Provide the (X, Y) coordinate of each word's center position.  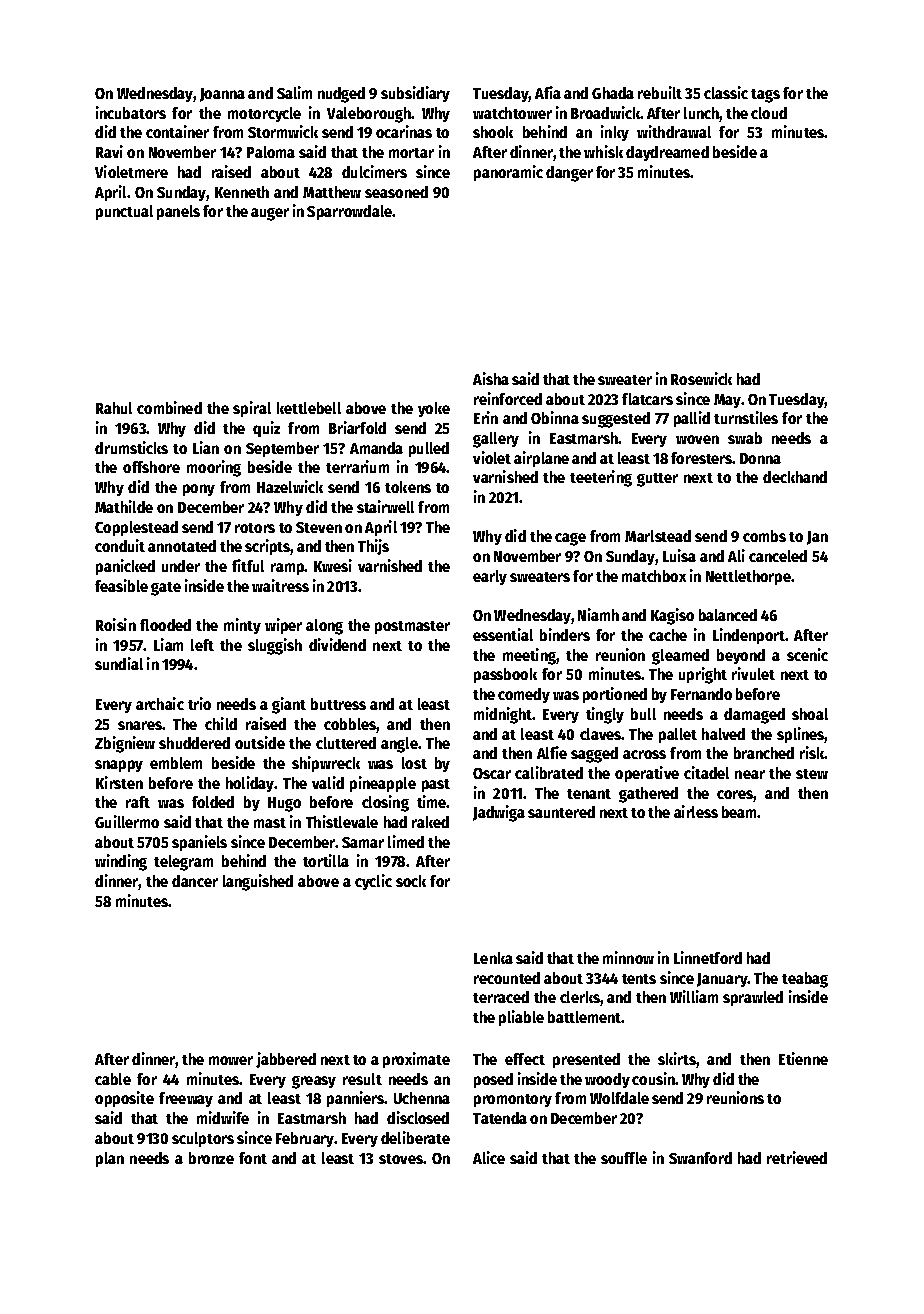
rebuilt (660, 92)
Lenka (493, 958)
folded (213, 802)
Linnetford (708, 957)
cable (113, 1079)
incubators (131, 112)
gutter (657, 480)
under (181, 566)
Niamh (598, 614)
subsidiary (415, 94)
